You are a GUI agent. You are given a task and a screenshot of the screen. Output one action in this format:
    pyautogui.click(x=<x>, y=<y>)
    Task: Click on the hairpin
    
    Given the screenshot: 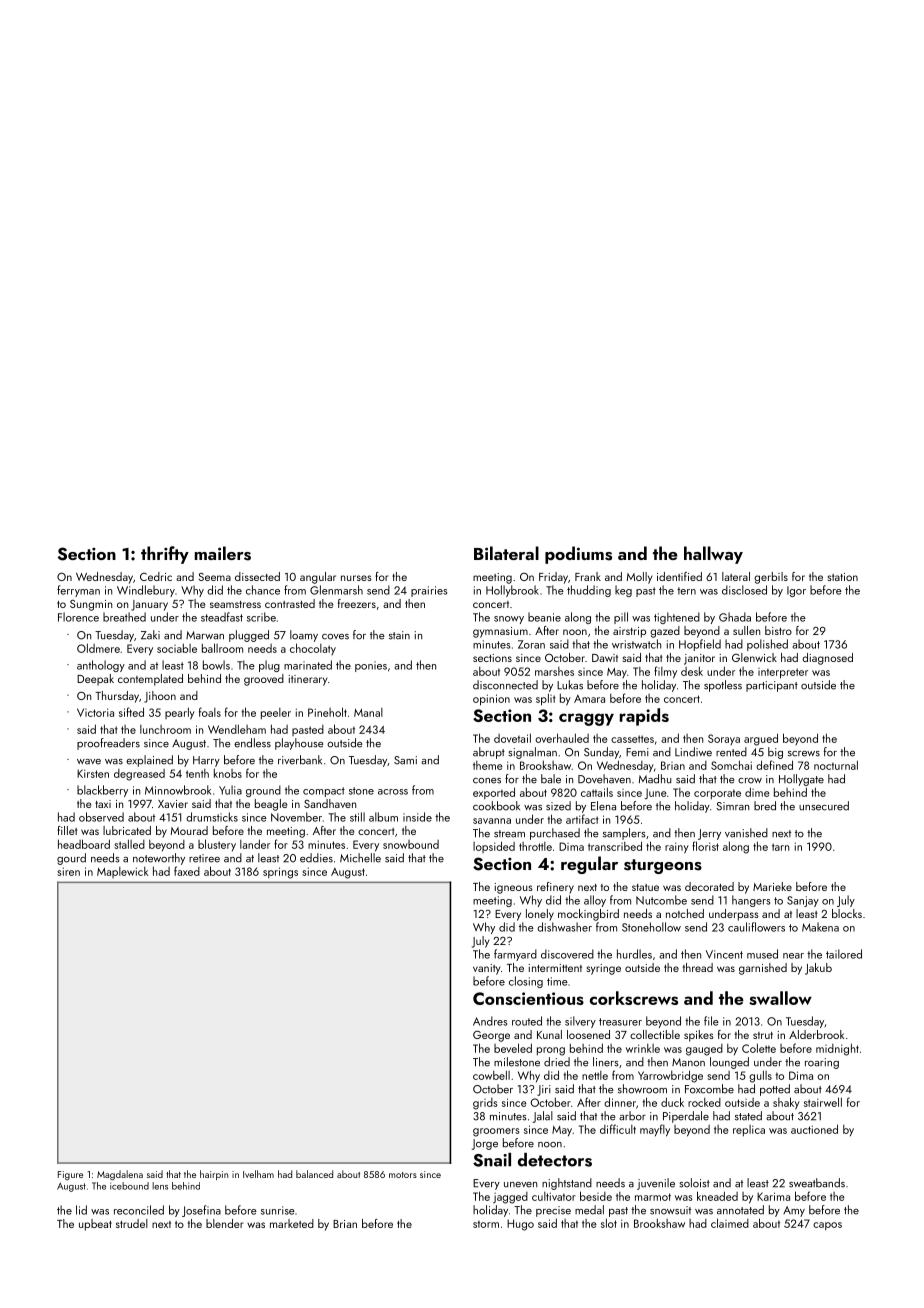 What is the action you would take?
    pyautogui.click(x=214, y=1175)
